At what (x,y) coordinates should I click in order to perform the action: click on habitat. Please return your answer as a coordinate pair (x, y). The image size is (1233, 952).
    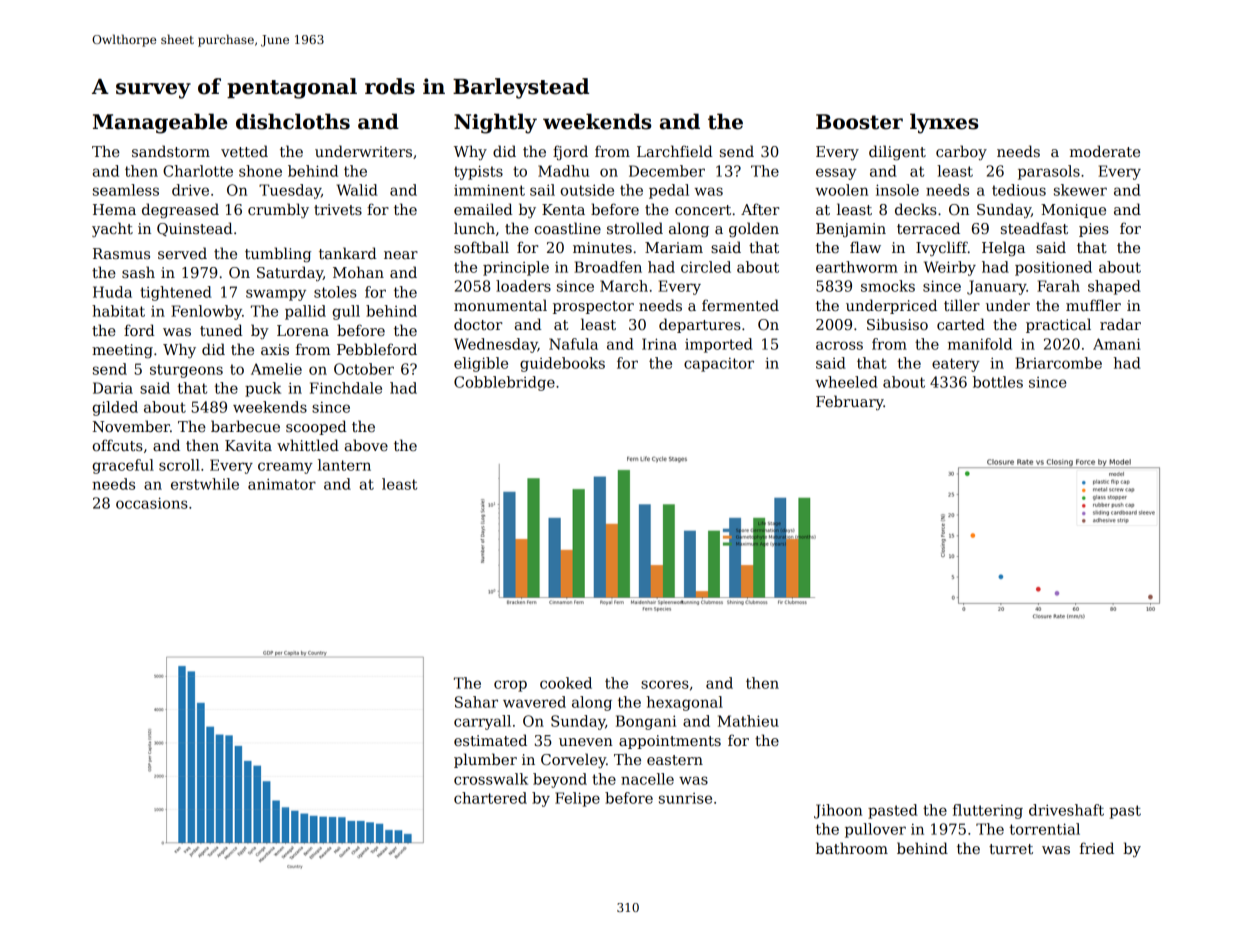
    Looking at the image, I should click on (118, 311).
